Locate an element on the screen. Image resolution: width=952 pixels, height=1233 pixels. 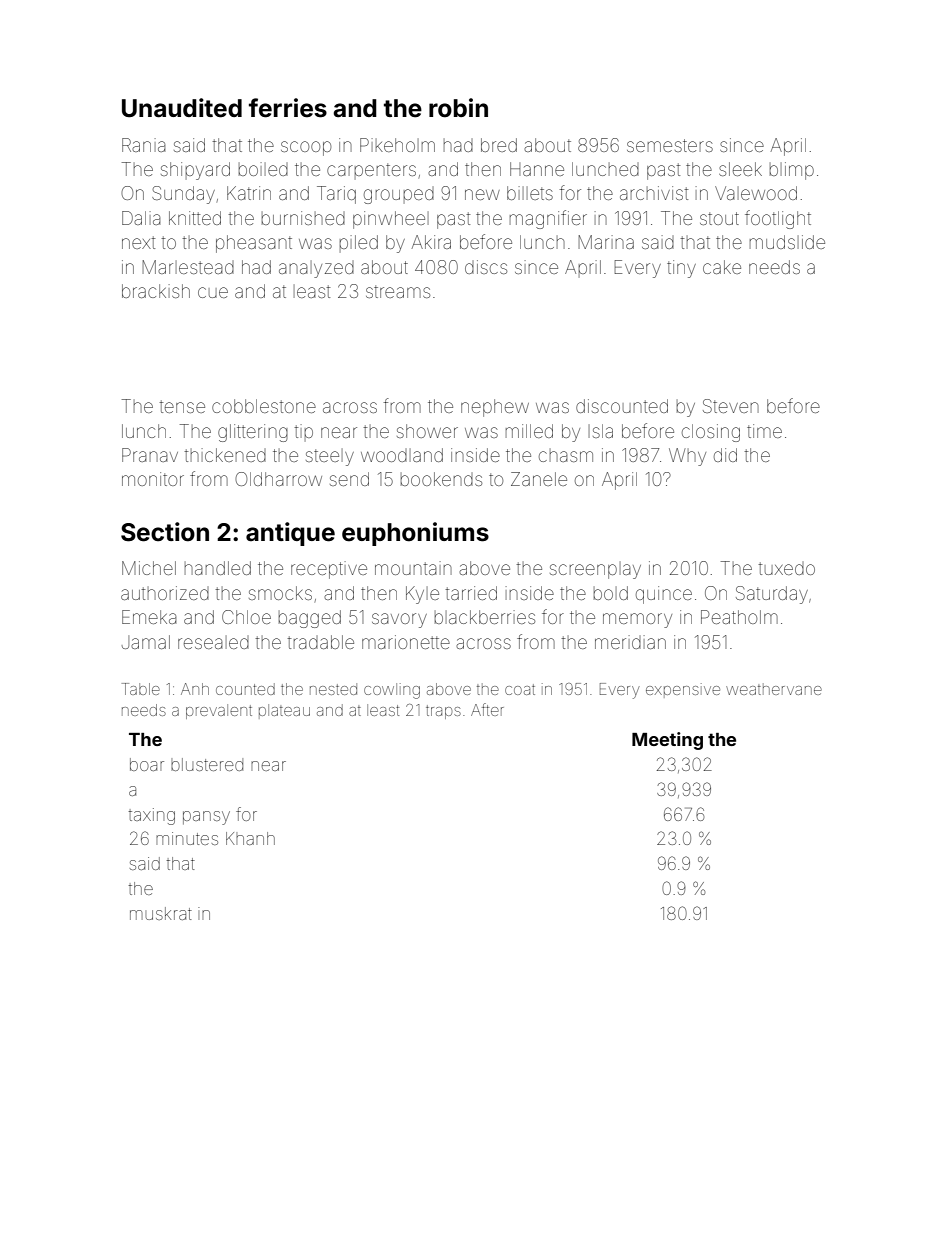
streams is located at coordinates (398, 291).
